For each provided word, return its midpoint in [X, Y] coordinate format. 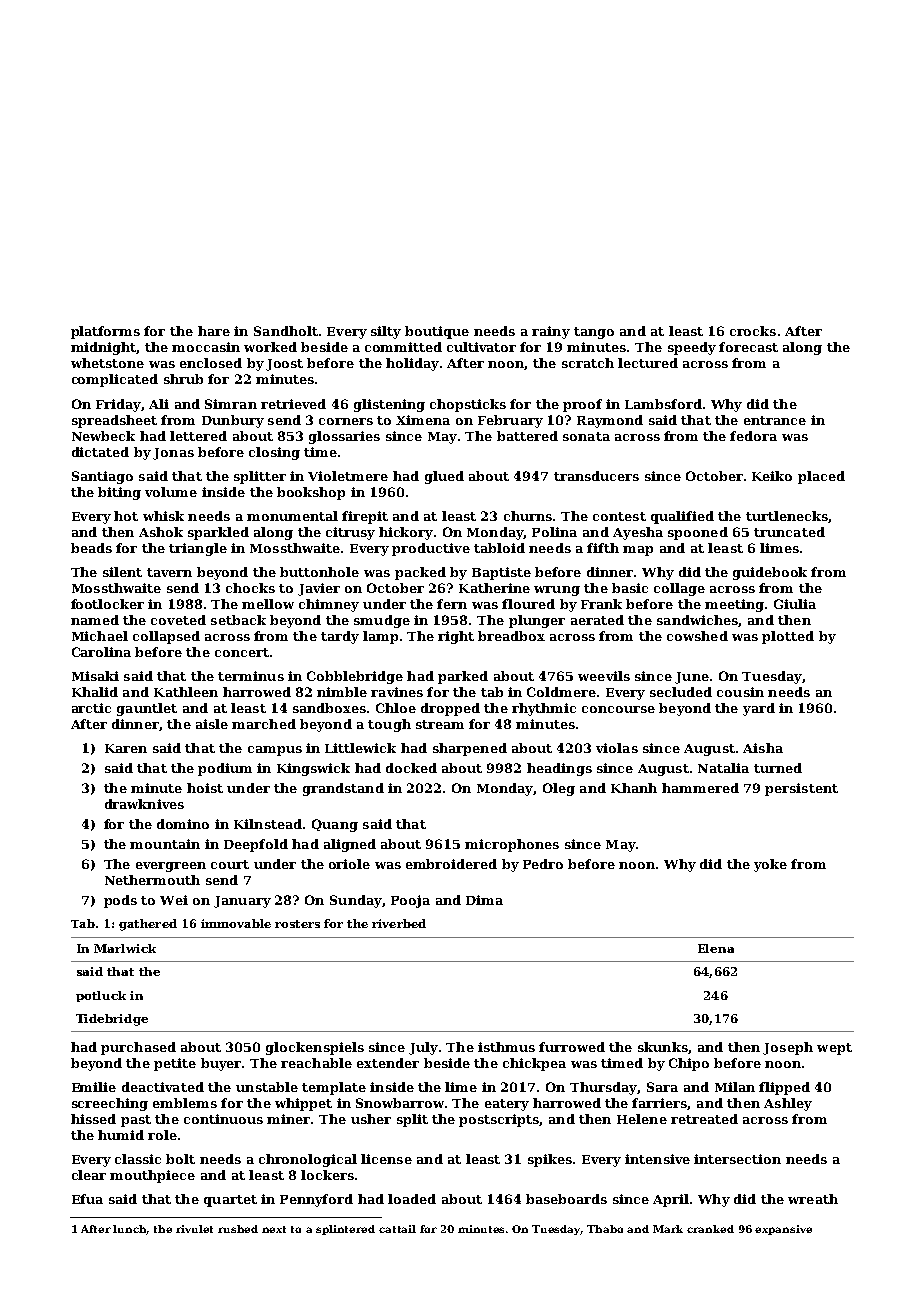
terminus [251, 676]
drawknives [144, 804]
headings [559, 769]
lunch [130, 1230]
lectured [648, 363]
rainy [551, 332]
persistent [801, 789]
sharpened [470, 749]
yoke [770, 865]
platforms [105, 332]
